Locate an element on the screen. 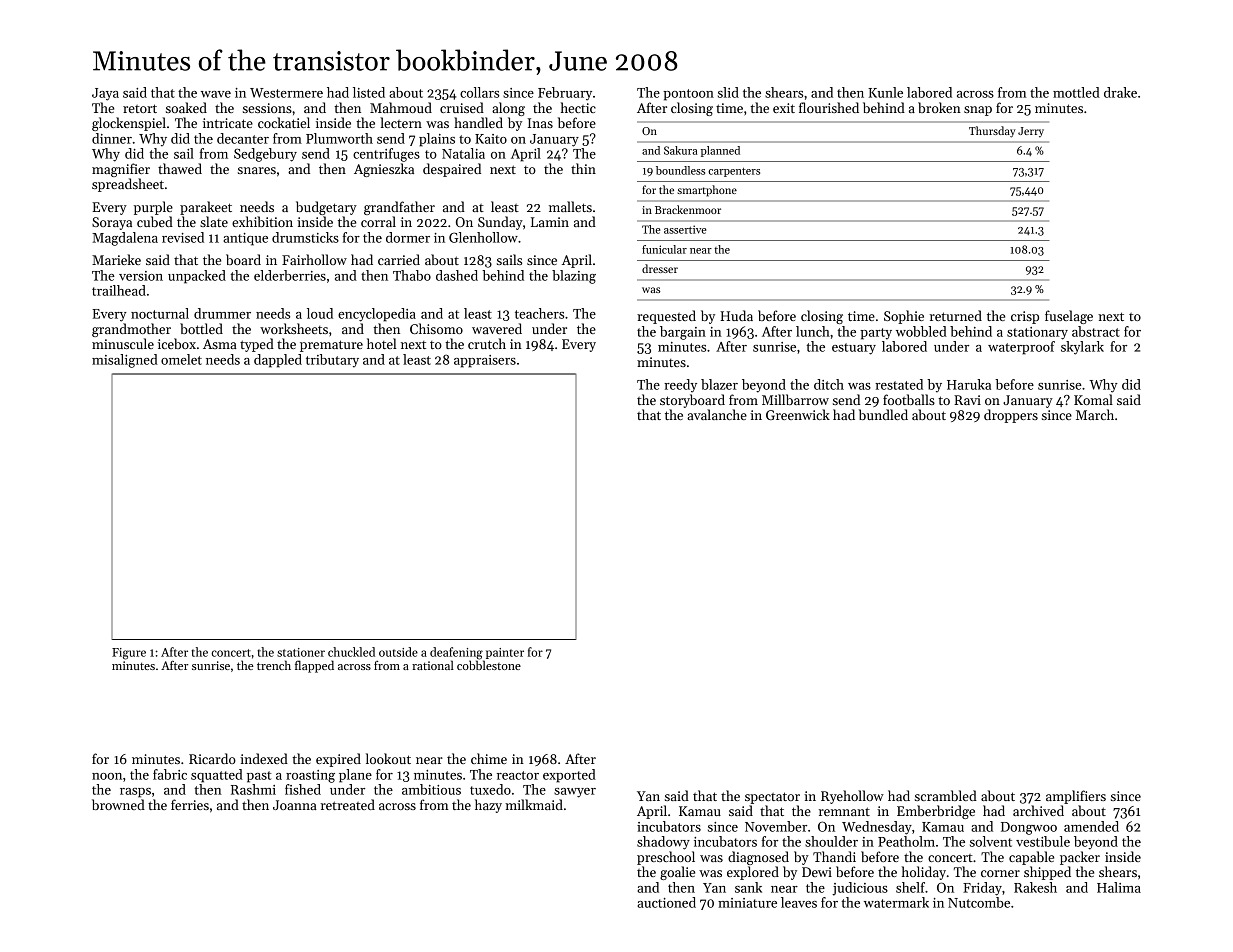 The height and width of the screenshot is (952, 1233). assertive is located at coordinates (685, 229).
